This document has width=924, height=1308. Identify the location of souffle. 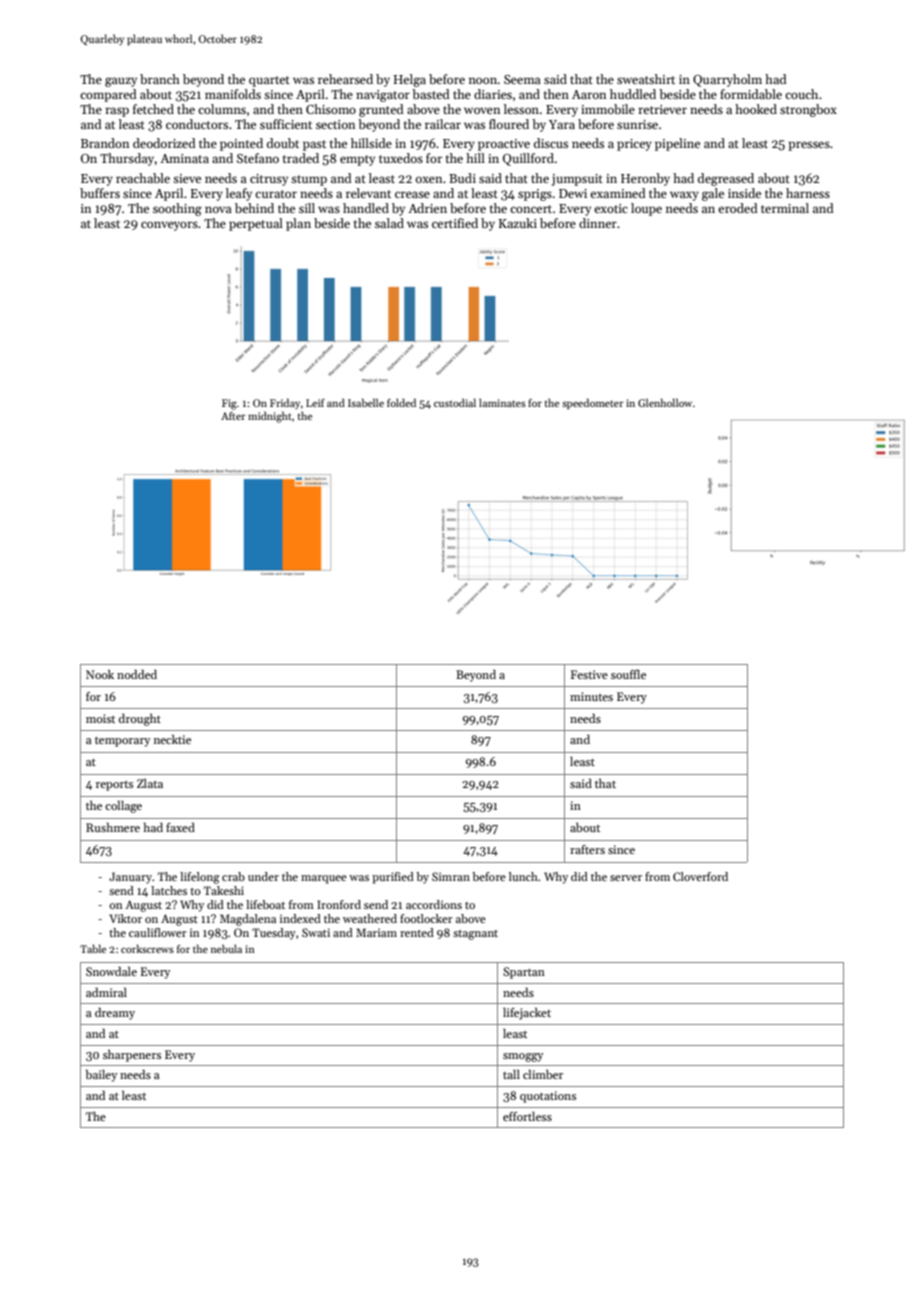
(628, 674).
